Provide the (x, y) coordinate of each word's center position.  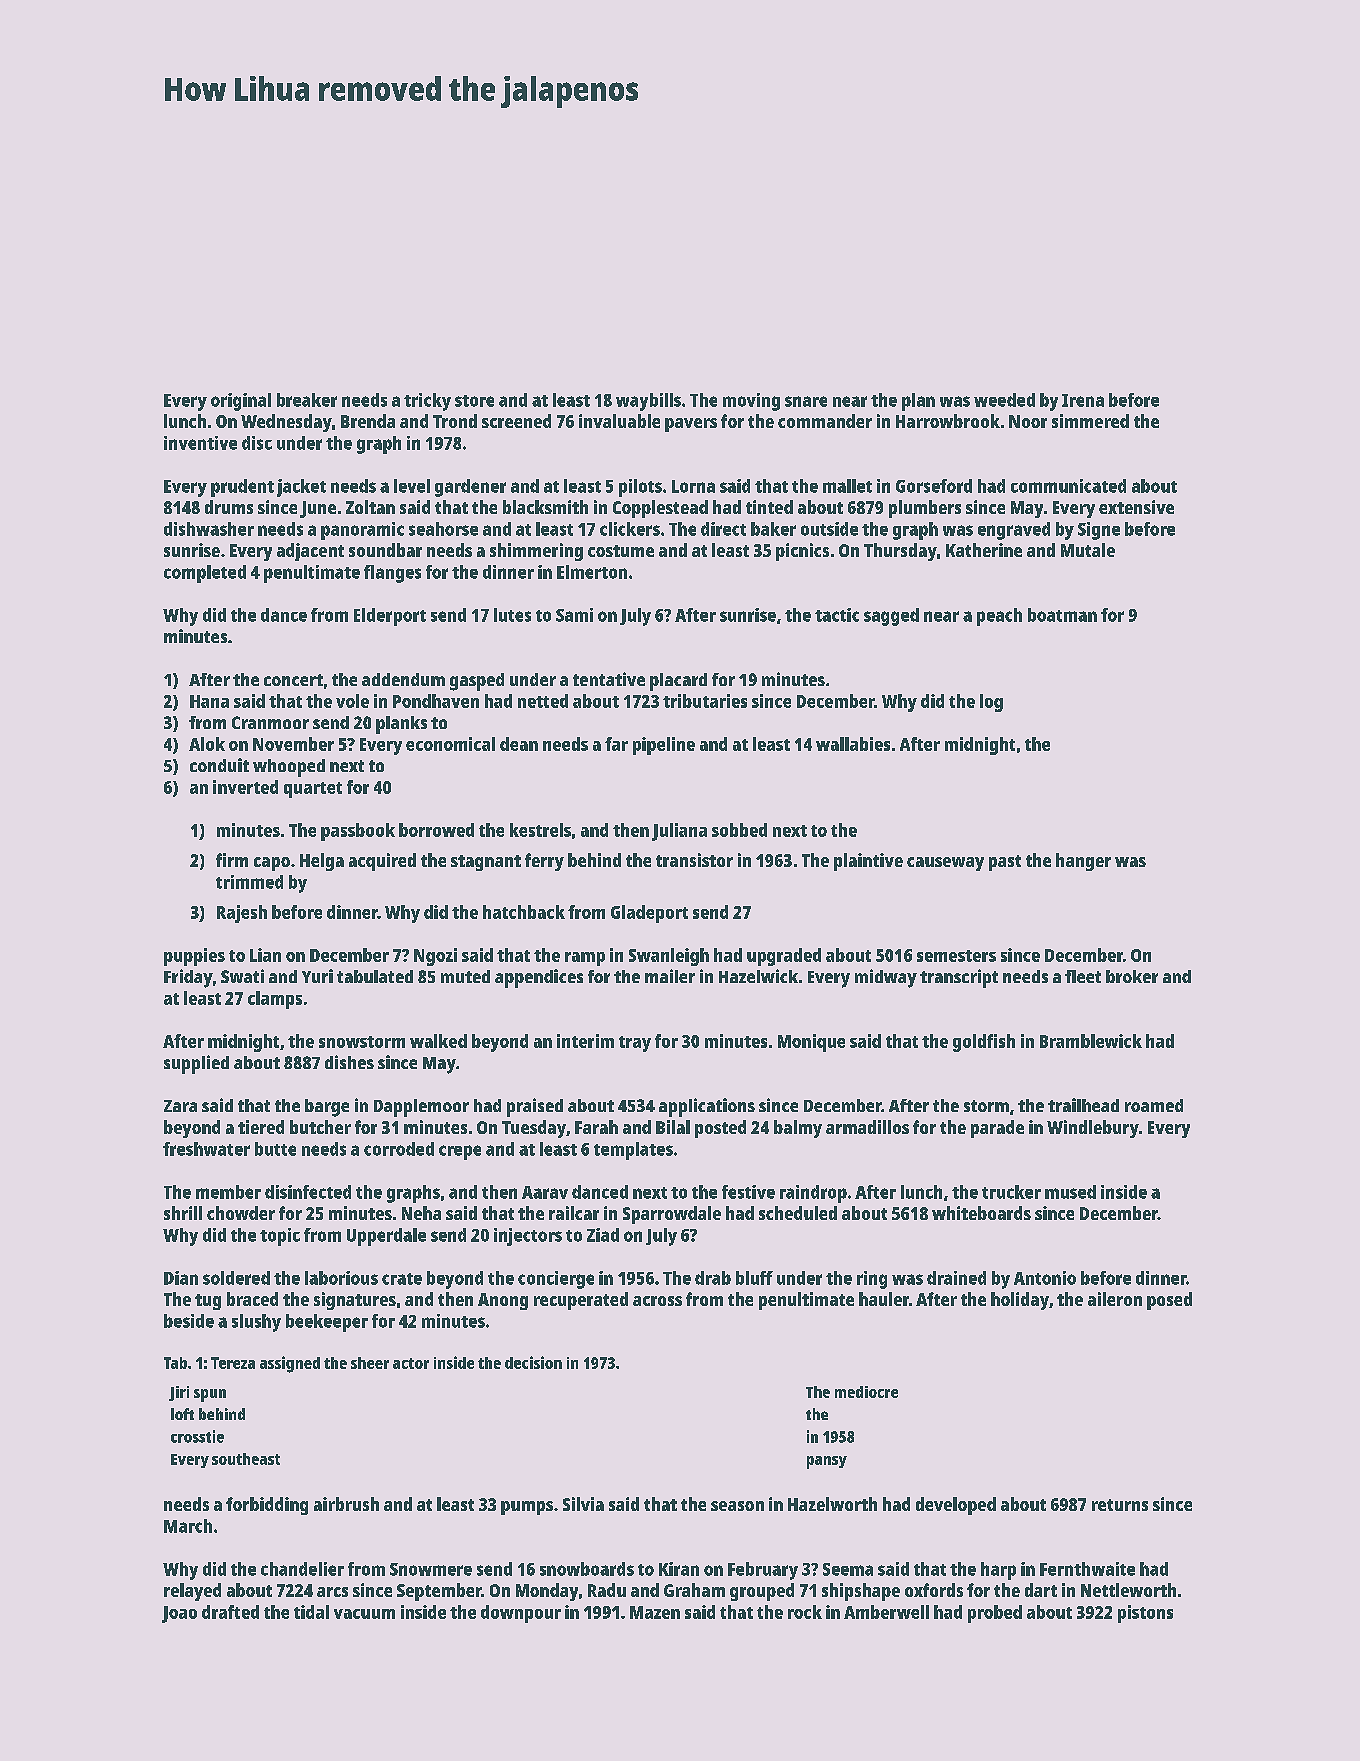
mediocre (866, 1392)
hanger (1083, 862)
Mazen (655, 1612)
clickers (630, 529)
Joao (179, 1614)
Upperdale (386, 1237)
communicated (1068, 486)
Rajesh (242, 914)
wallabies (853, 744)
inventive (200, 443)
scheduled (798, 1213)
